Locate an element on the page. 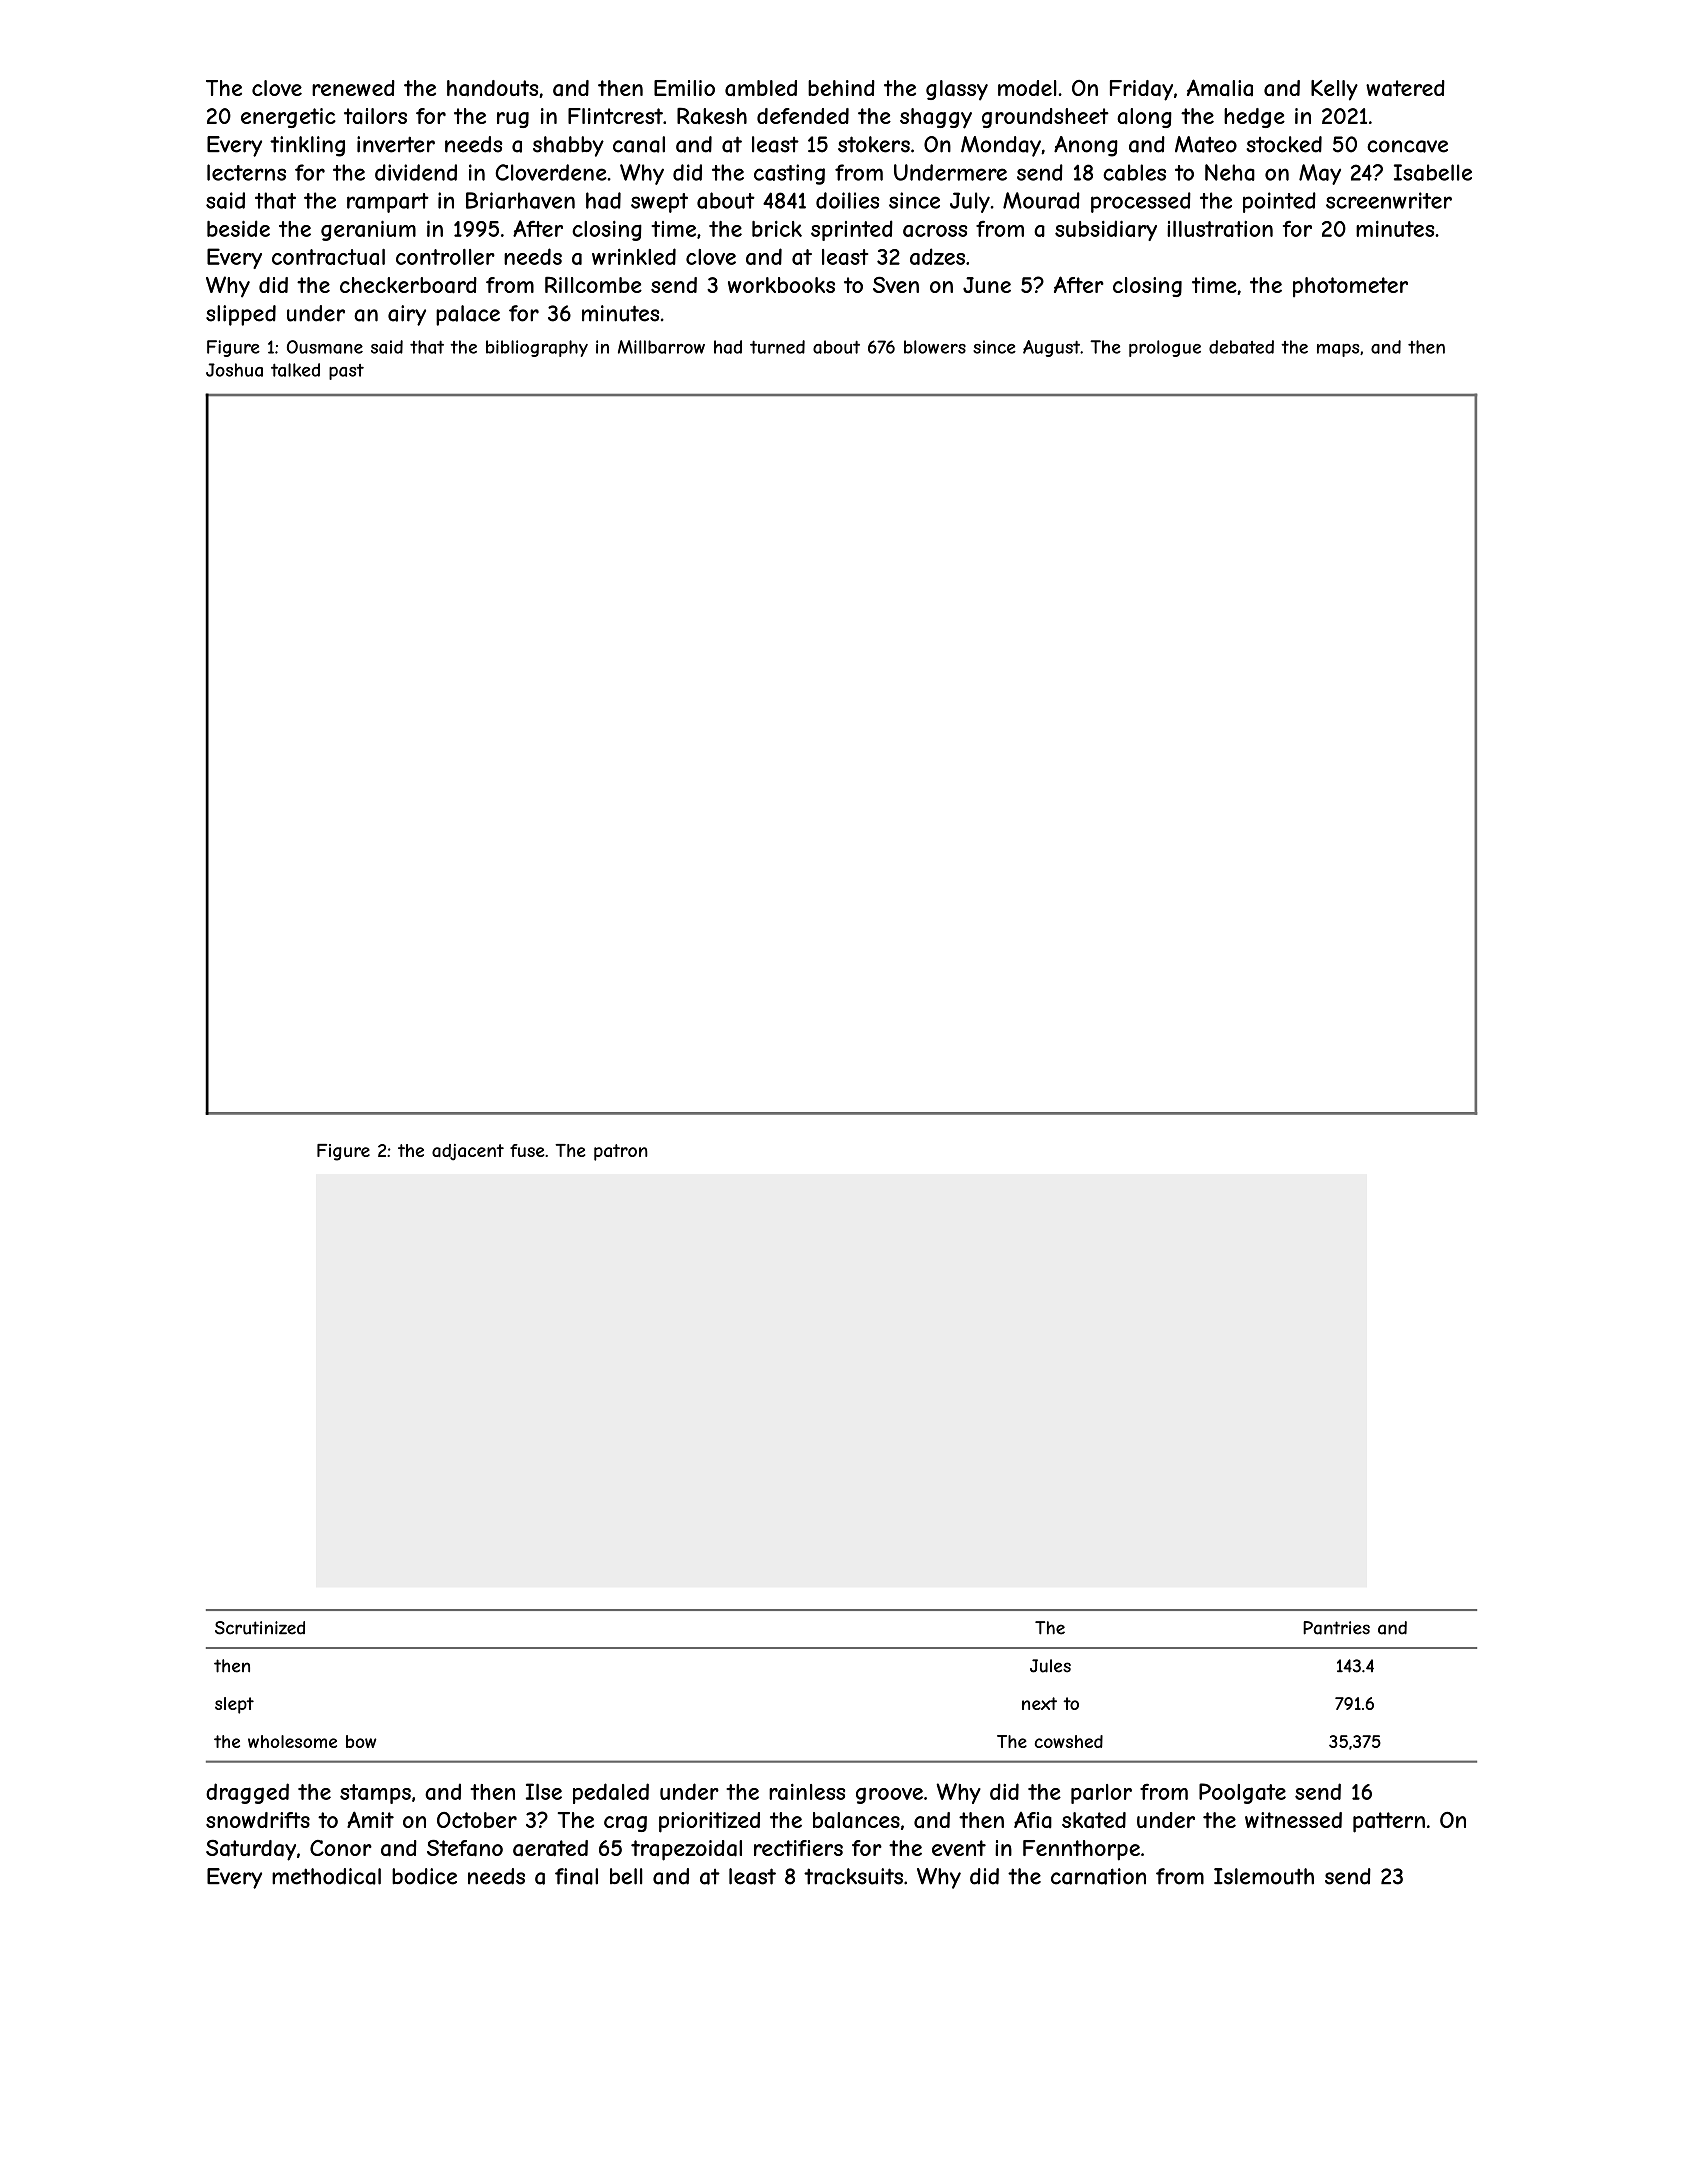 This page has width=1683, height=2178. Pantries is located at coordinates (1336, 1628).
